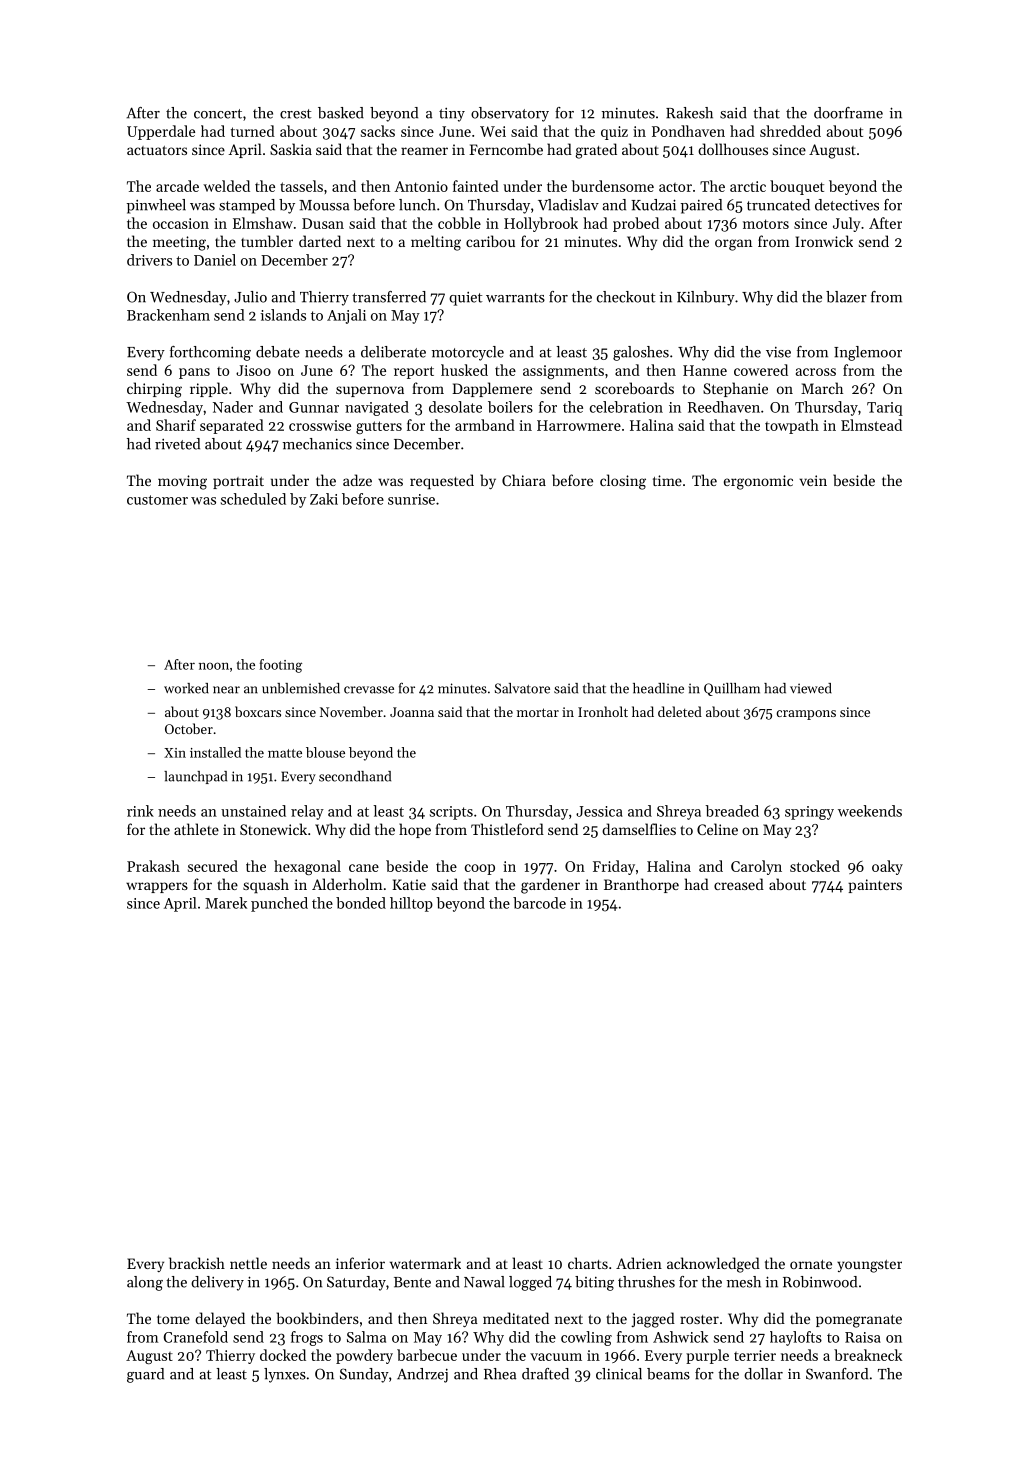  What do you see at coordinates (848, 113) in the image?
I see `doorframe` at bounding box center [848, 113].
